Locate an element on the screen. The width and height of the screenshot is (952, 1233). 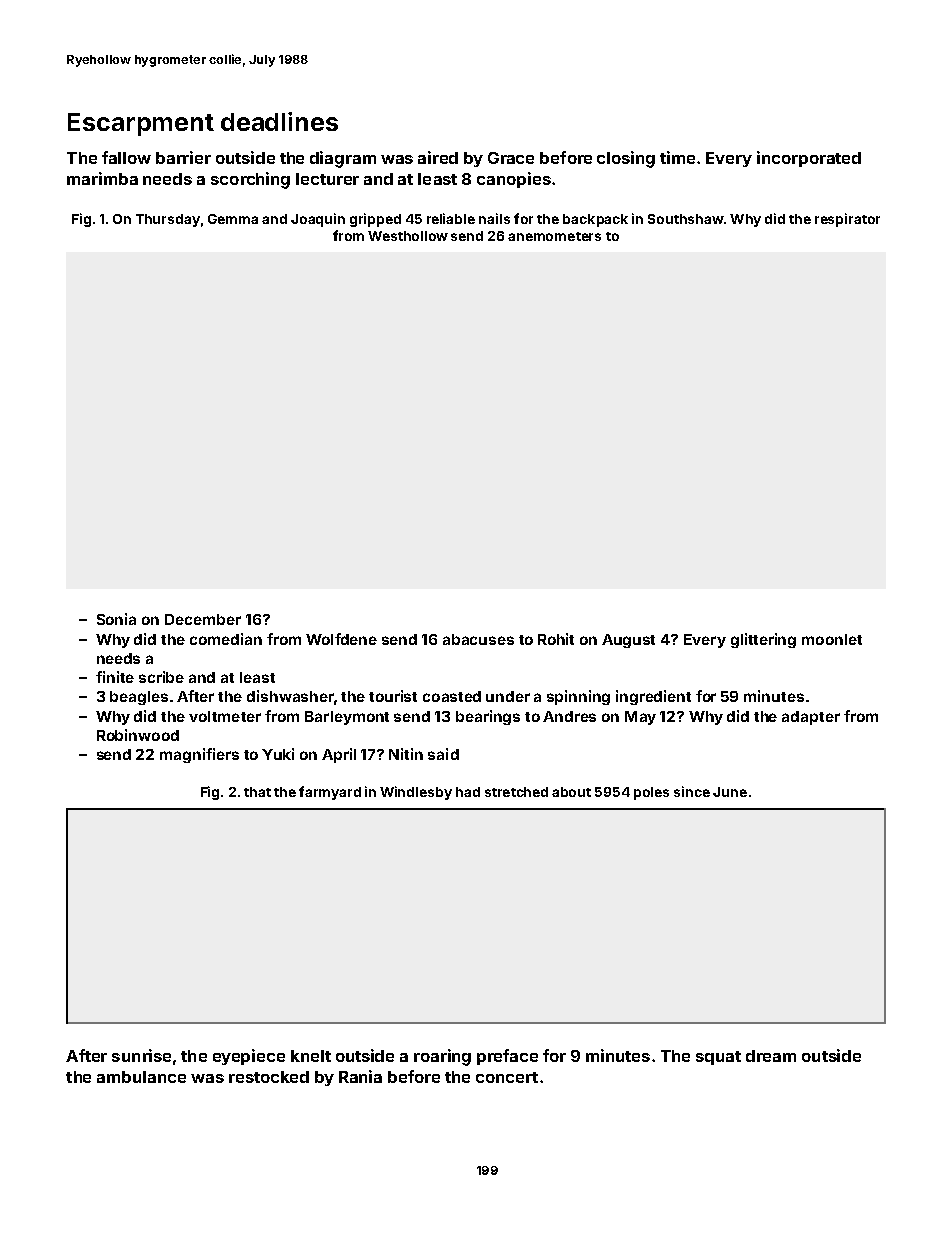
adapter is located at coordinates (811, 718).
